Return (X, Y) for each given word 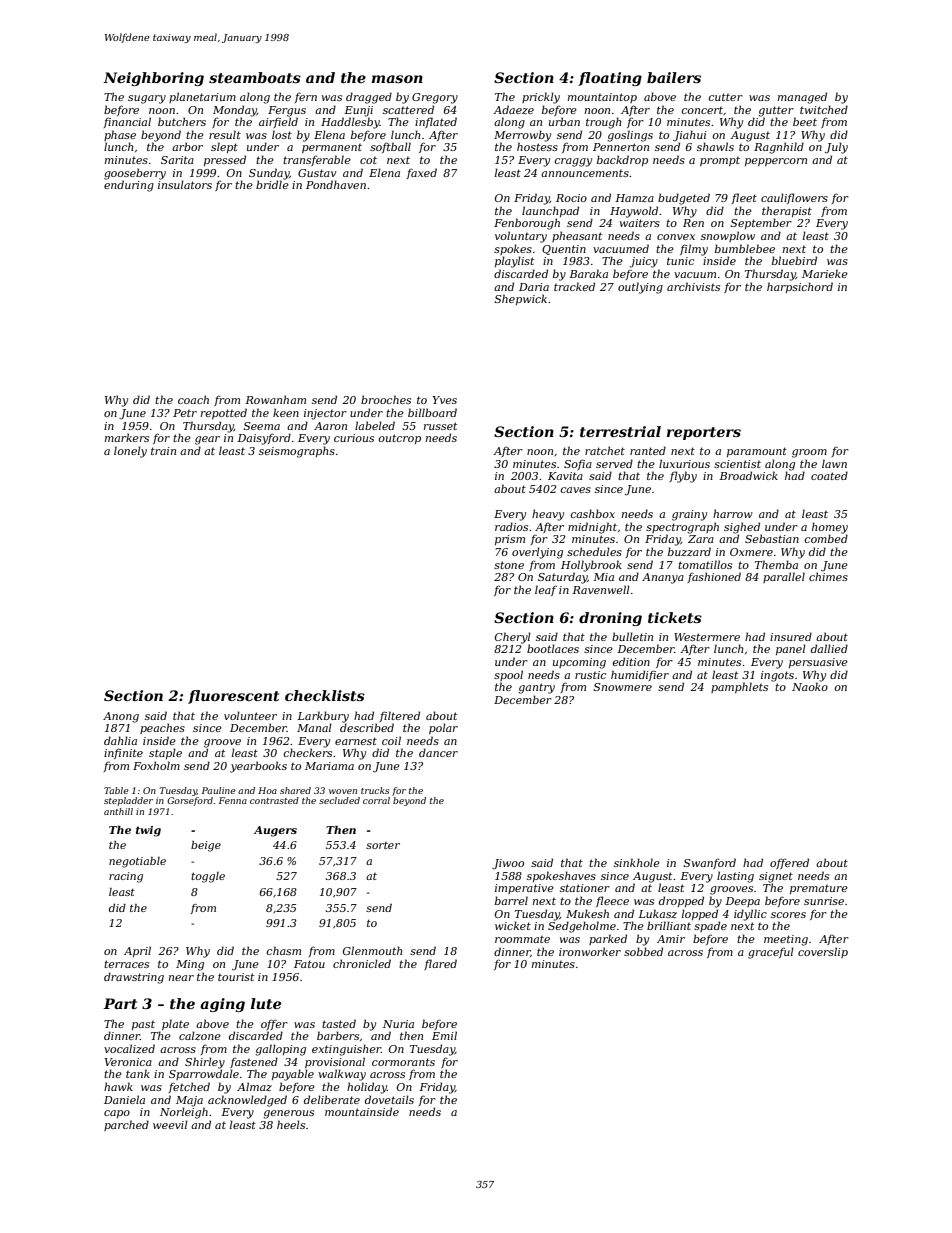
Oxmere (751, 552)
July (836, 148)
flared (440, 964)
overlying (537, 553)
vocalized (129, 1048)
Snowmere (622, 687)
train (163, 451)
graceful (771, 953)
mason (397, 79)
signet (776, 877)
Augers (275, 831)
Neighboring (153, 79)
